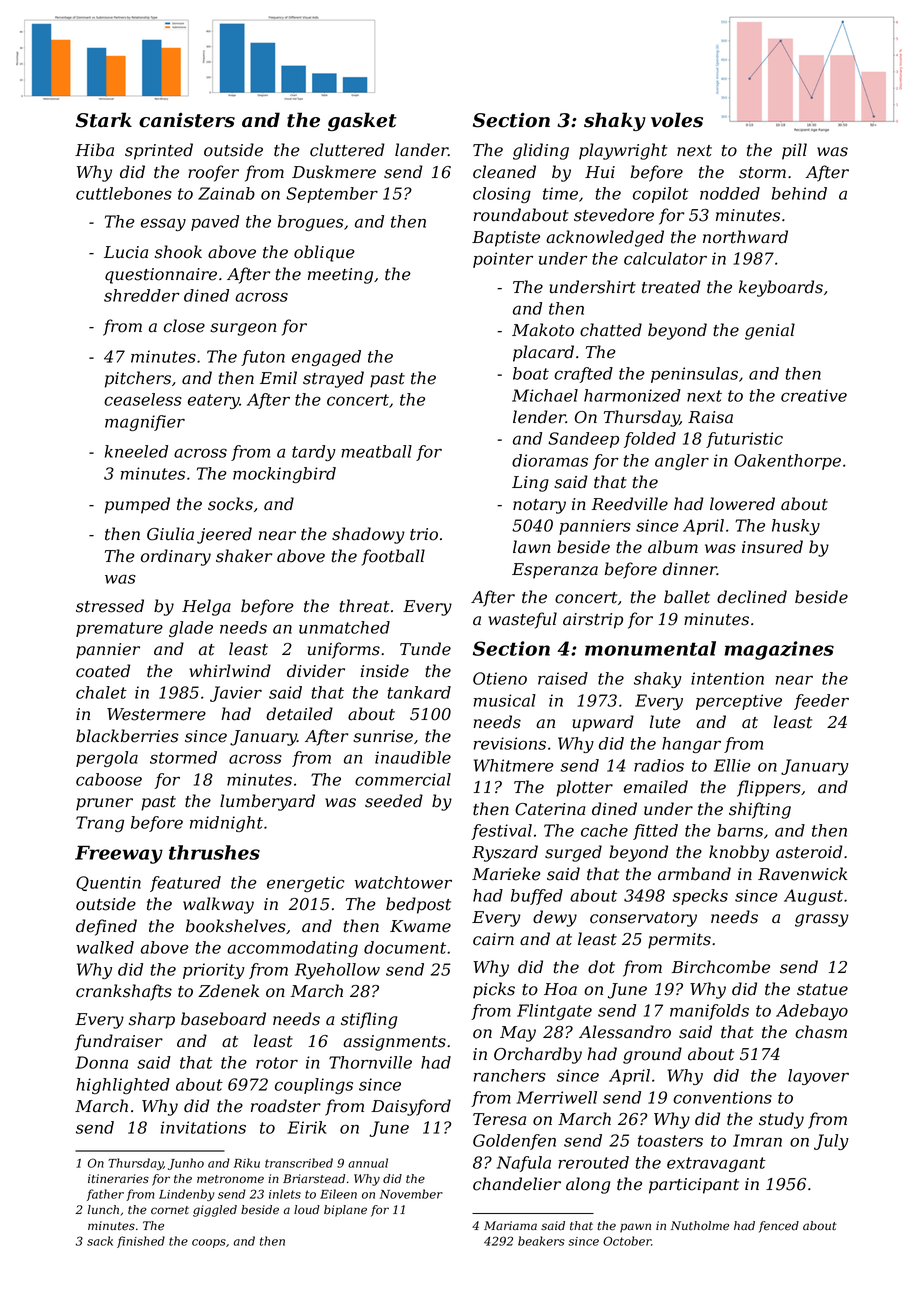 The image size is (924, 1308). What do you see at coordinates (677, 120) in the screenshot?
I see `voles` at bounding box center [677, 120].
